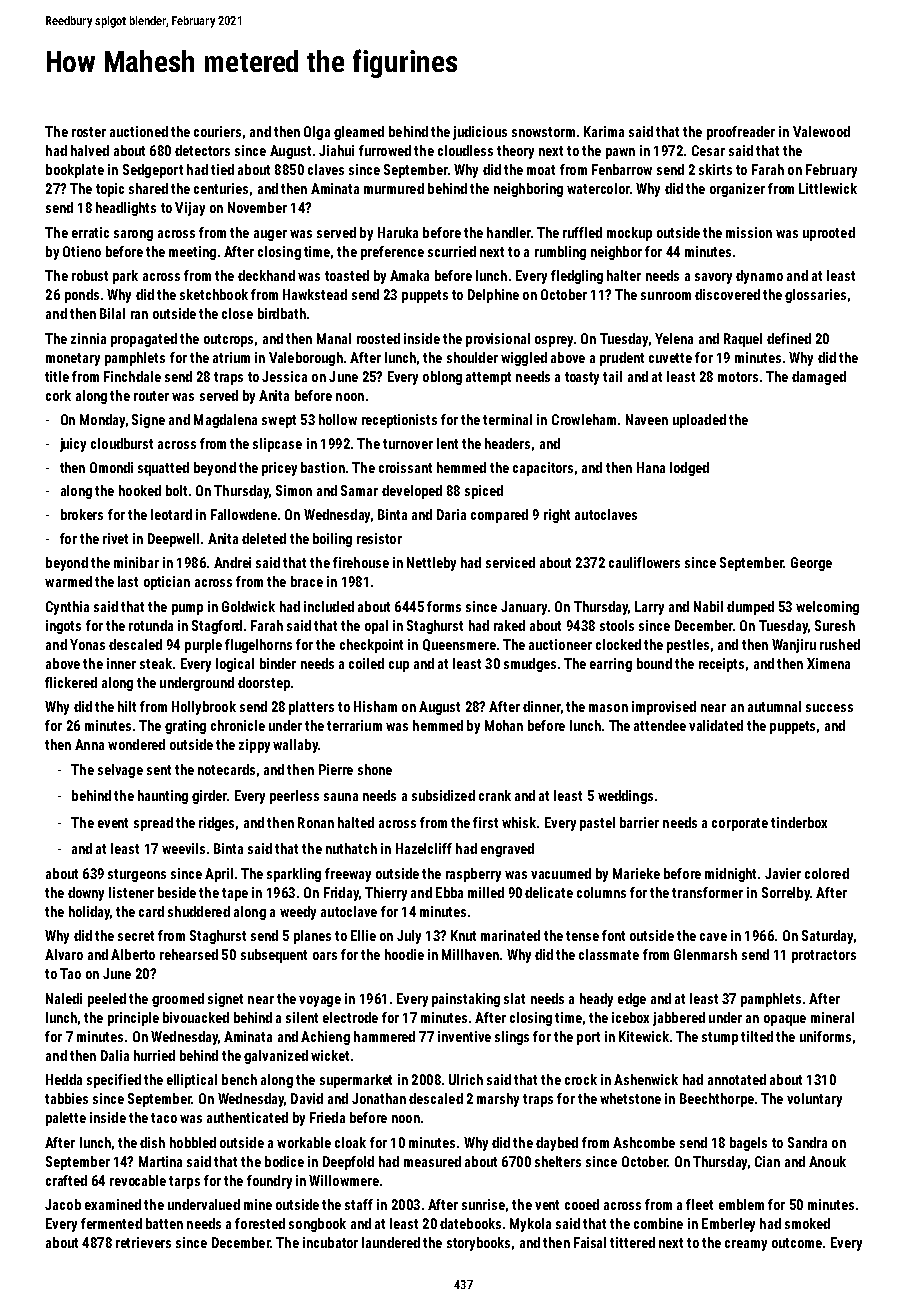  I want to click on snowstorm, so click(543, 132).
